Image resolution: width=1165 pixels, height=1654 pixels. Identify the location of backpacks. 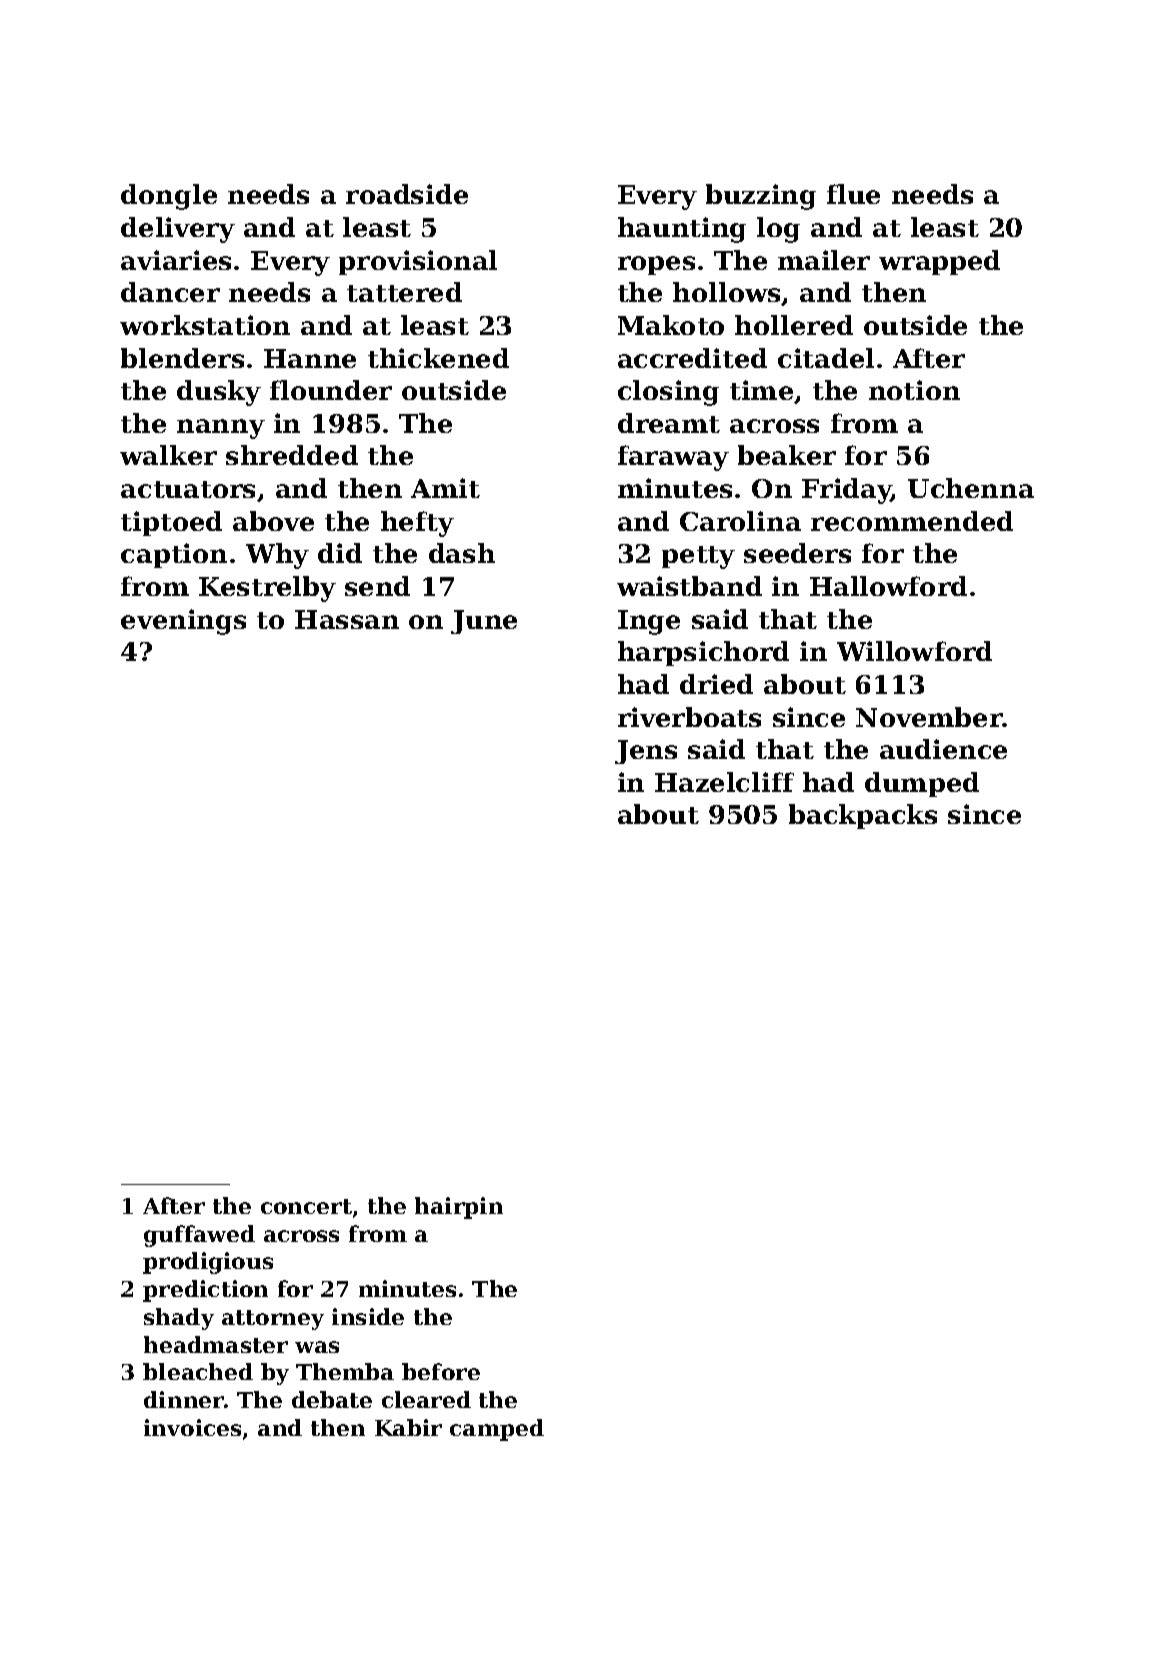
(863, 816).
